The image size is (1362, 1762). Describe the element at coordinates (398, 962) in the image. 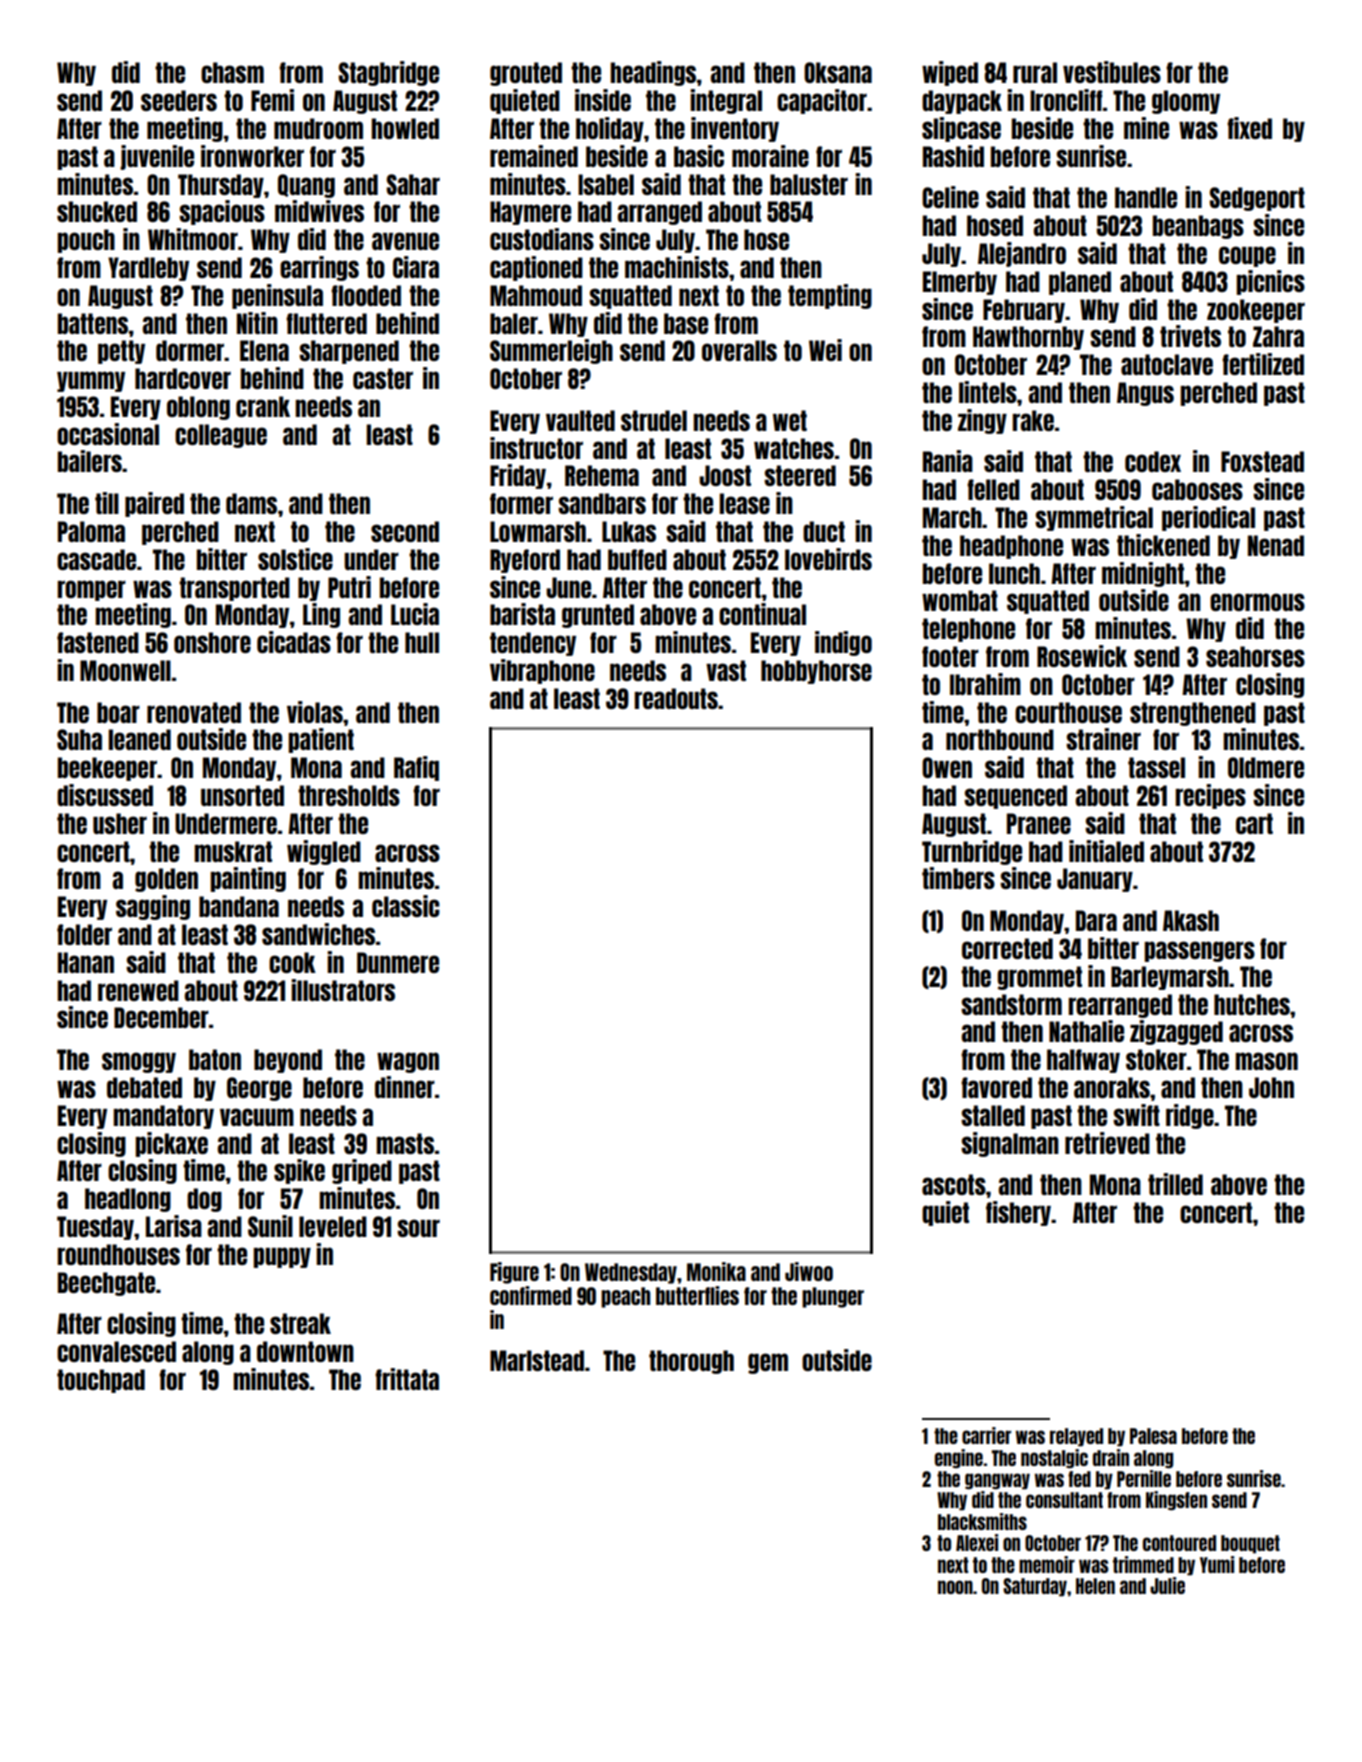

I see `Dunmere` at that location.
